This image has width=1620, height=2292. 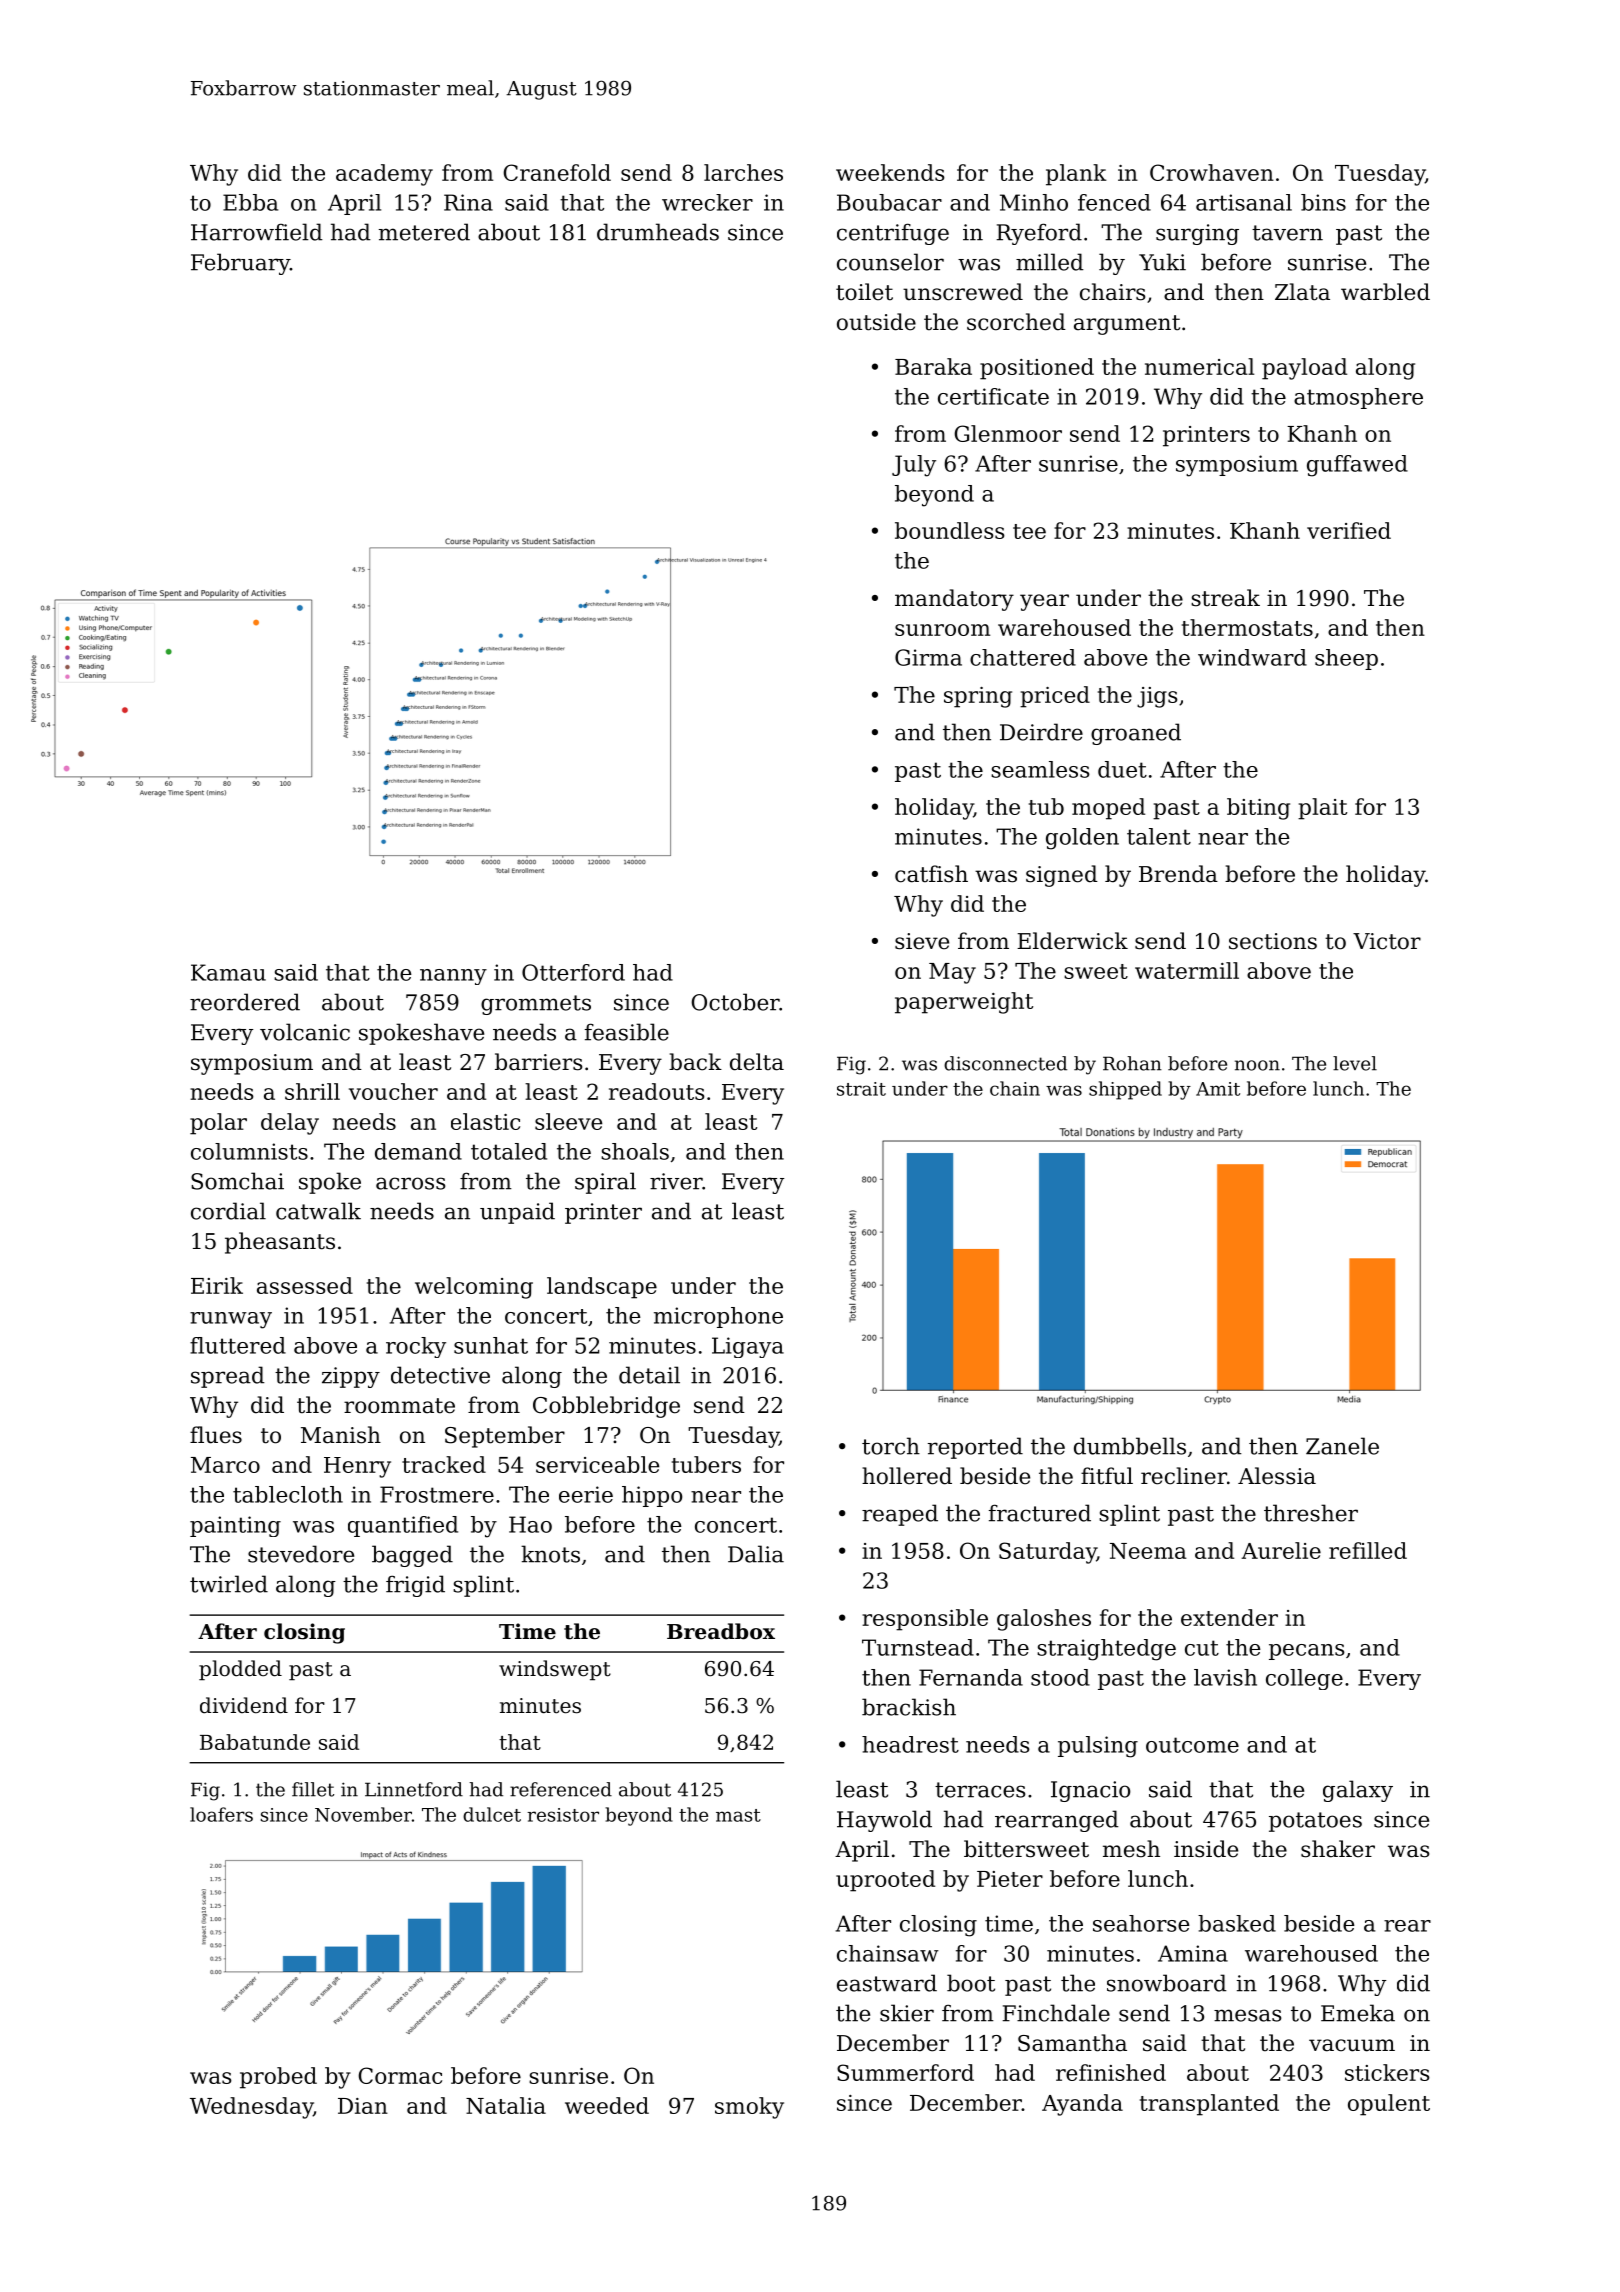 What do you see at coordinates (384, 175) in the image?
I see `academy` at bounding box center [384, 175].
